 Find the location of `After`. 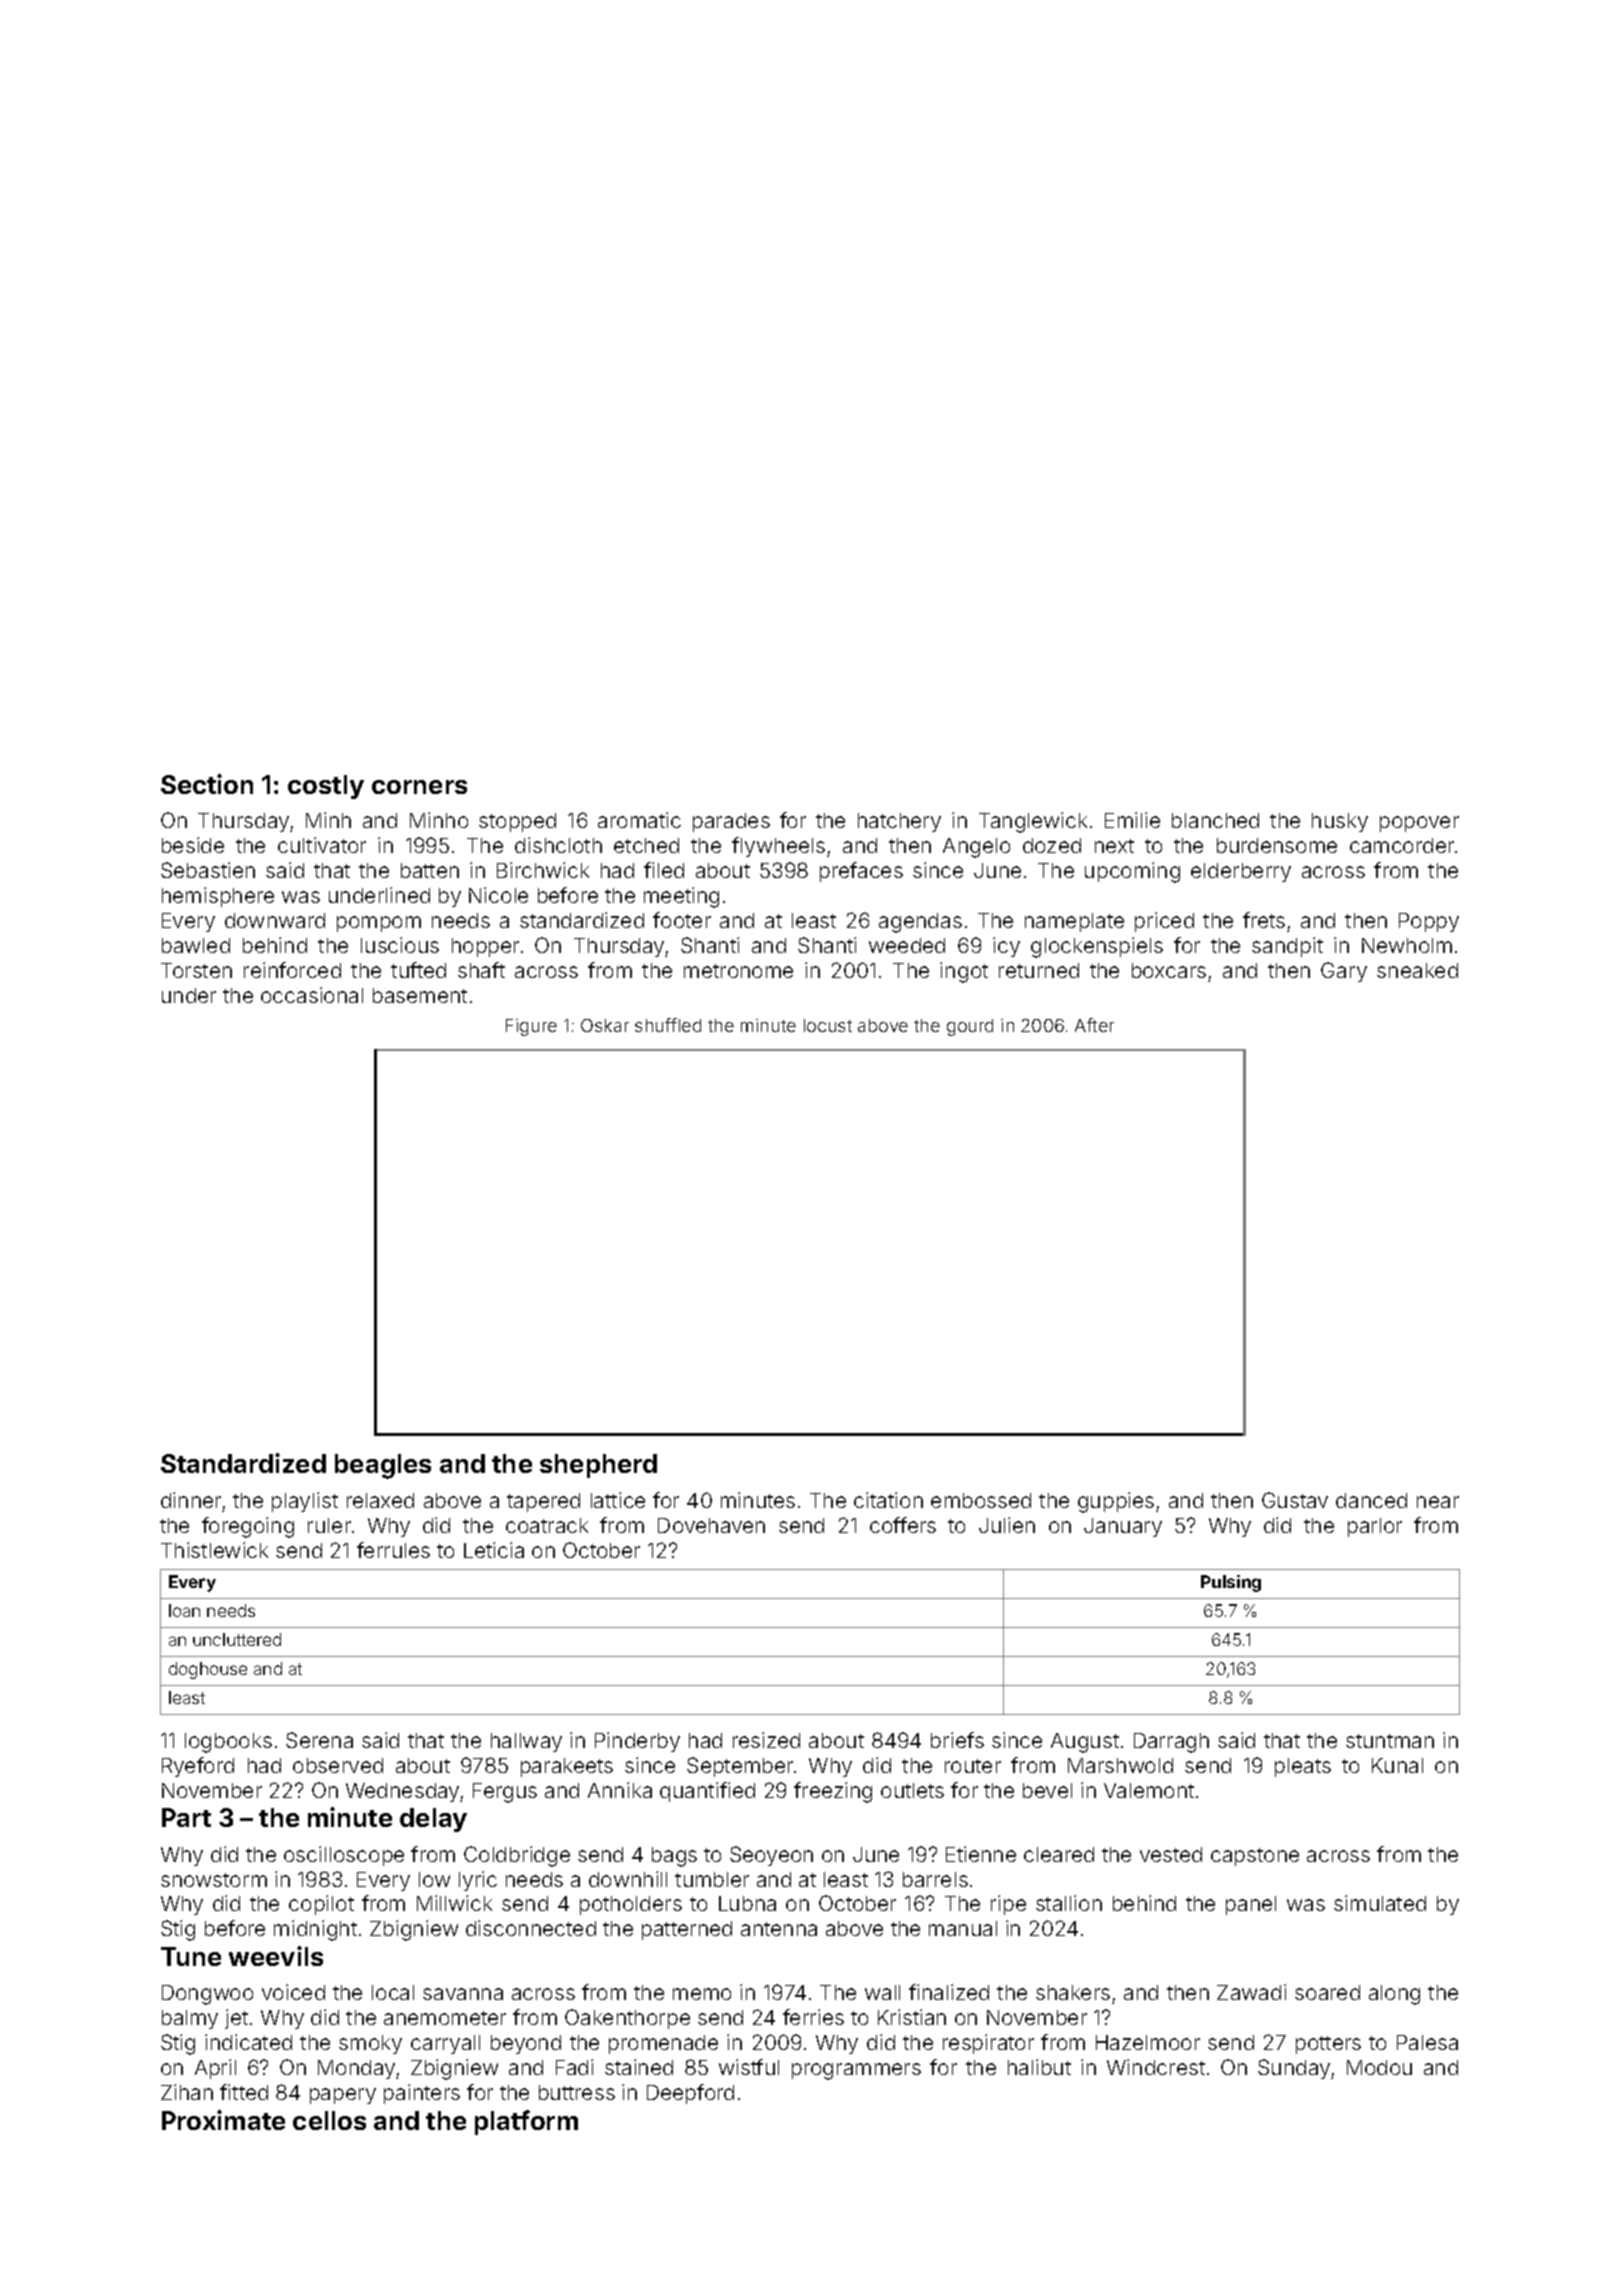

After is located at coordinates (1094, 1025).
